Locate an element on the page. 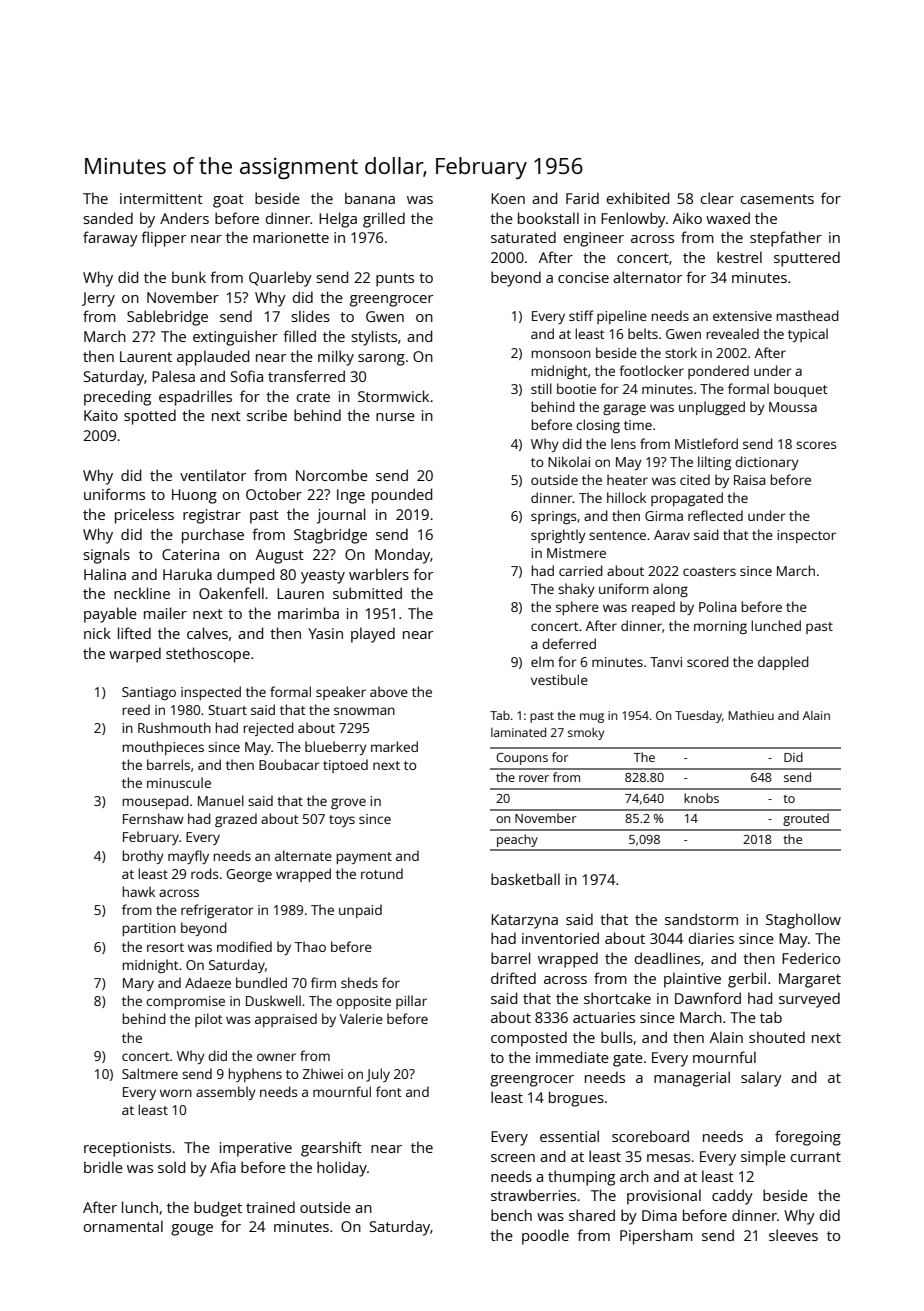  grilled is located at coordinates (384, 220).
